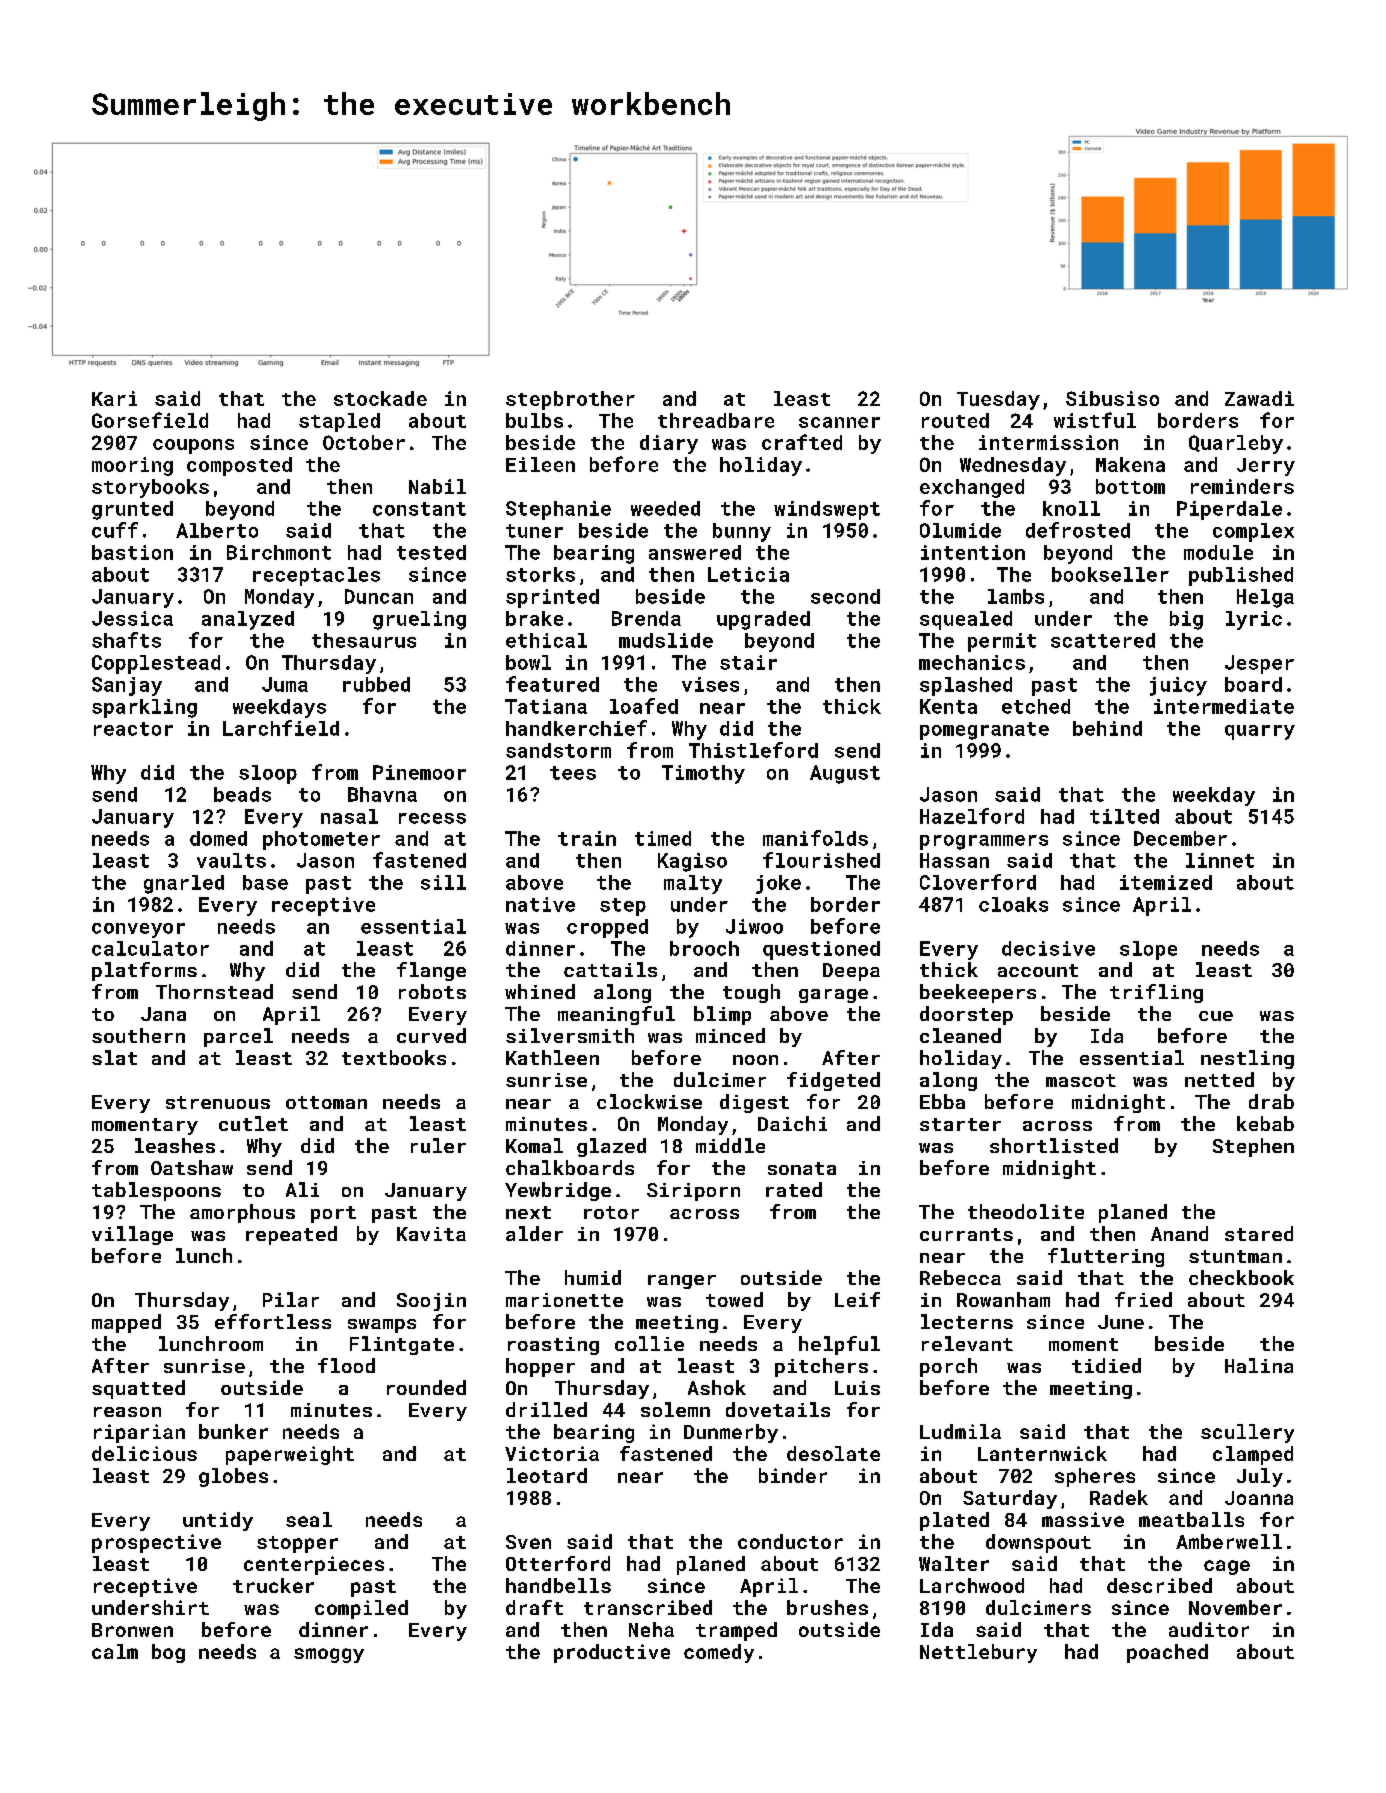 Image resolution: width=1386 pixels, height=1793 pixels. Describe the element at coordinates (138, 930) in the screenshot. I see `conveyor` at that location.
